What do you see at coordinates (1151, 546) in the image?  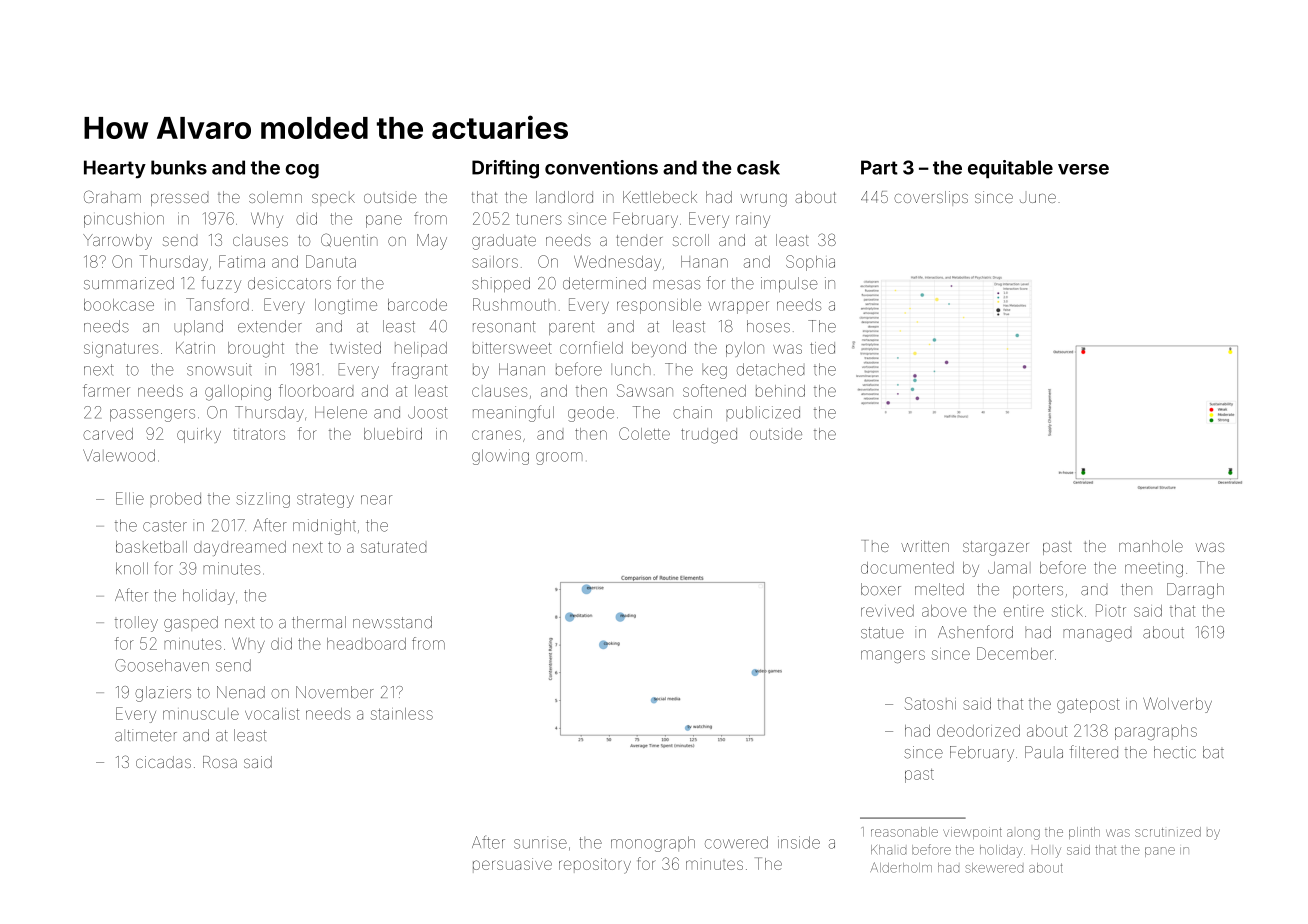 I see `manhole` at bounding box center [1151, 546].
